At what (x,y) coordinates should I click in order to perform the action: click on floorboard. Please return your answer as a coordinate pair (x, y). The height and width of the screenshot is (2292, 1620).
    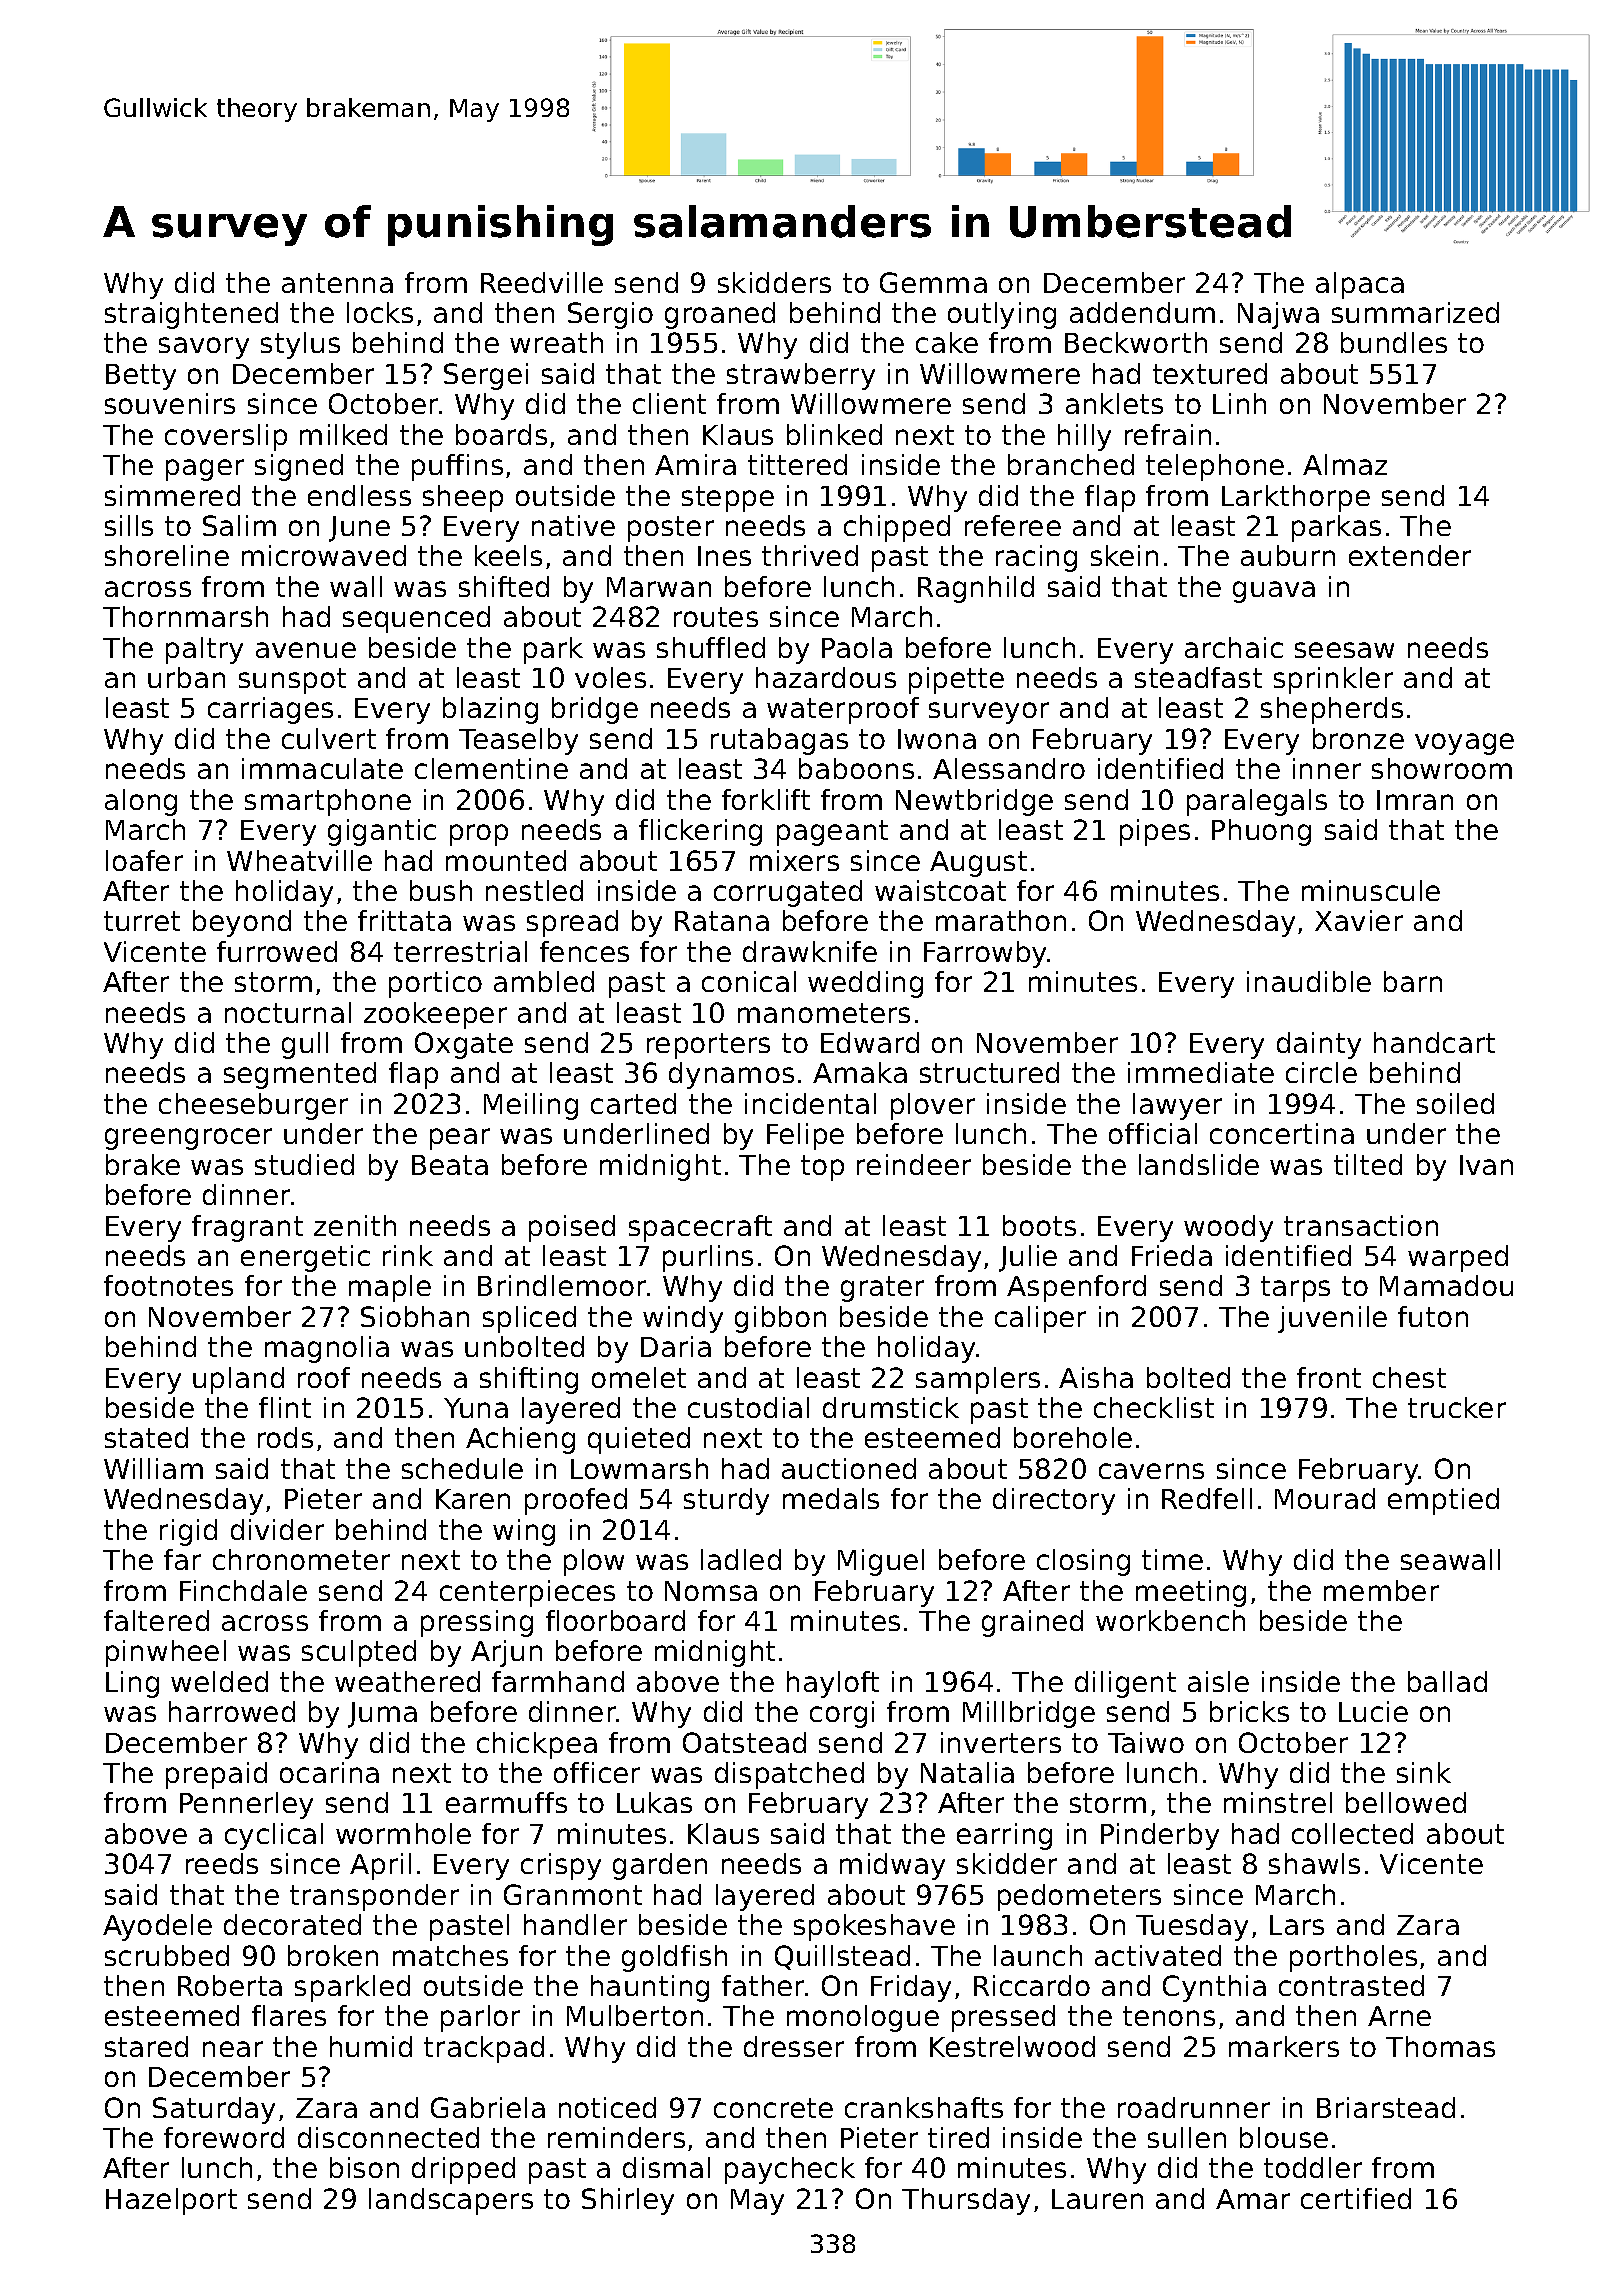
    Looking at the image, I should click on (615, 1620).
